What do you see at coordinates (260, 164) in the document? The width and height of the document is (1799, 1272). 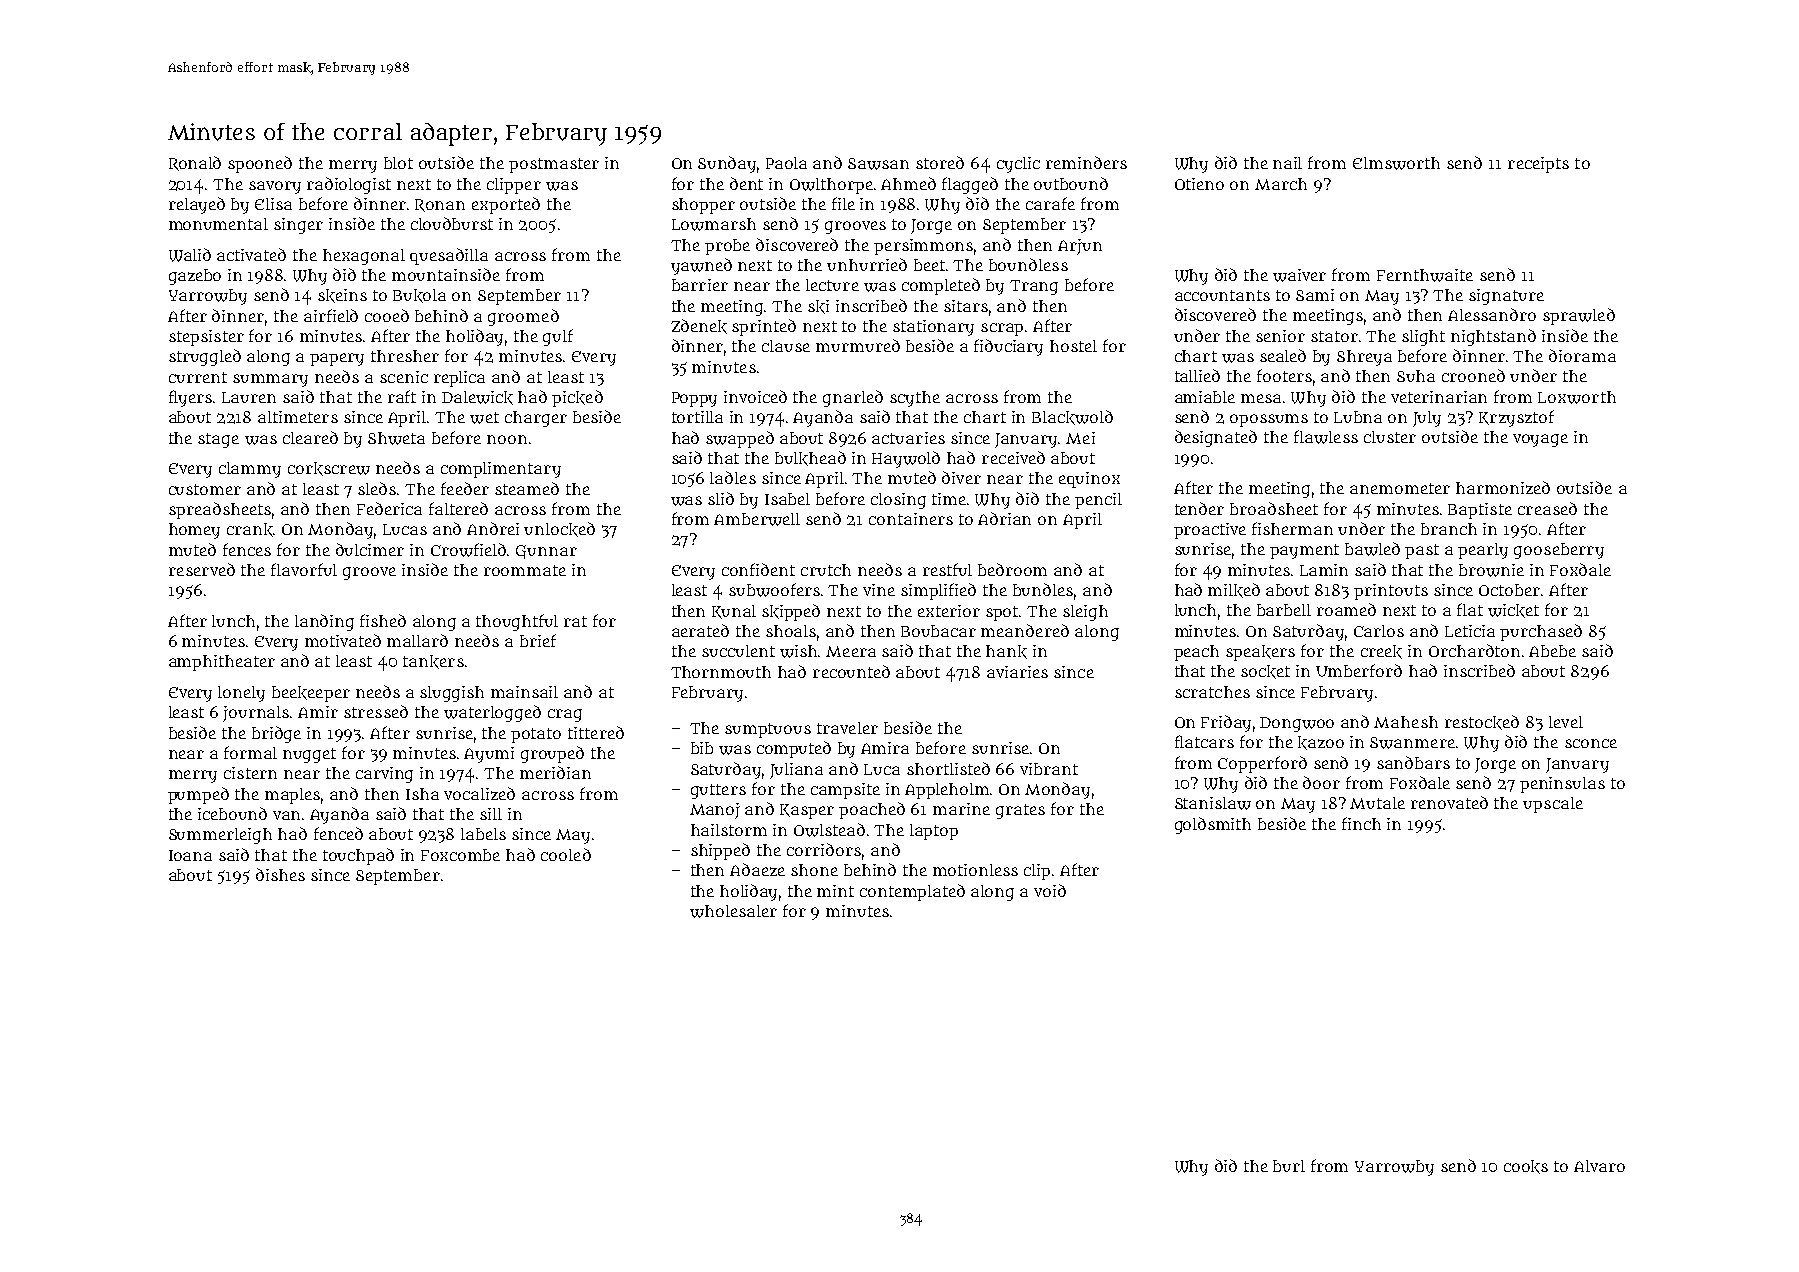 I see `spooned` at bounding box center [260, 164].
